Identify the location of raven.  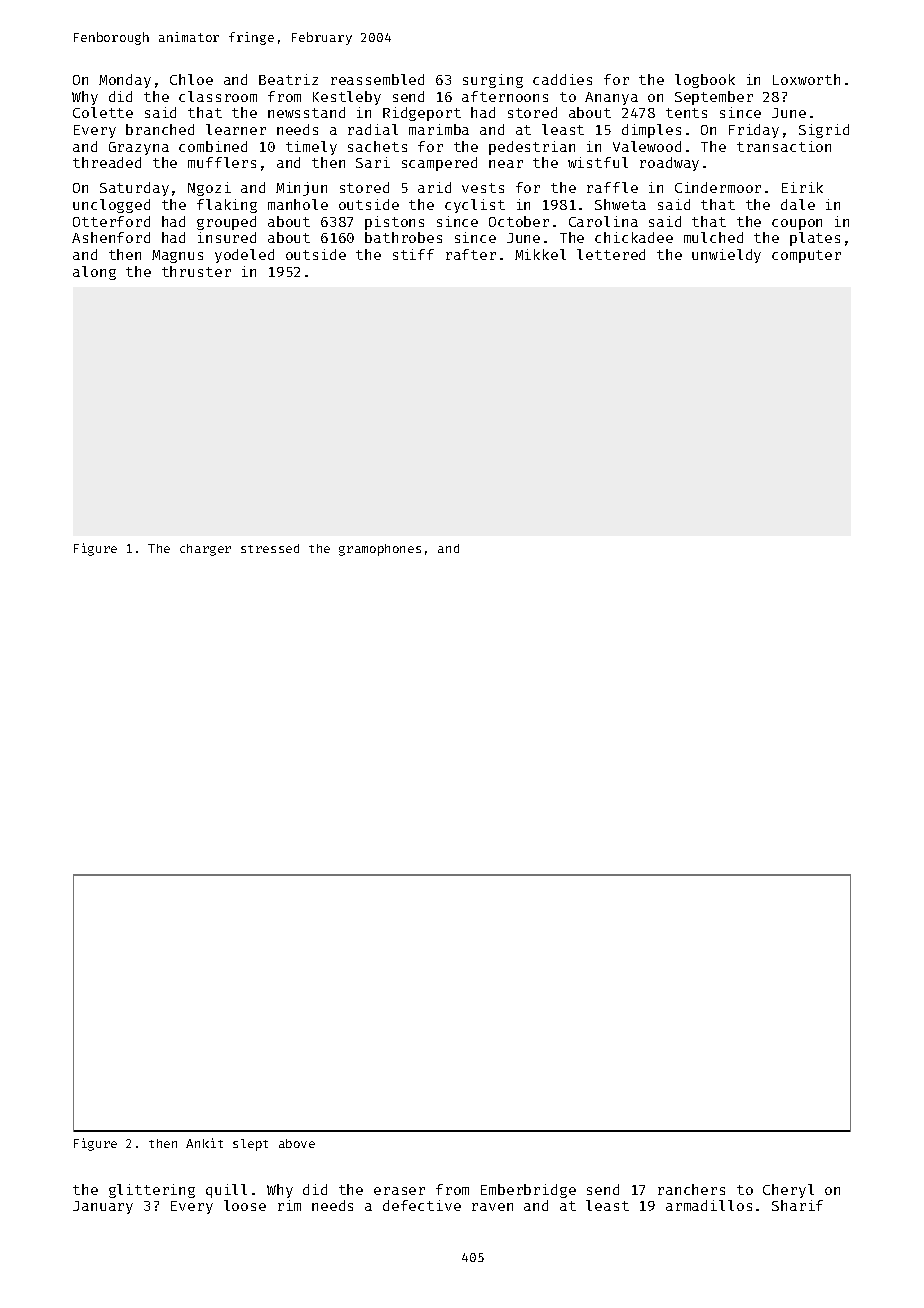
(492, 1207).
